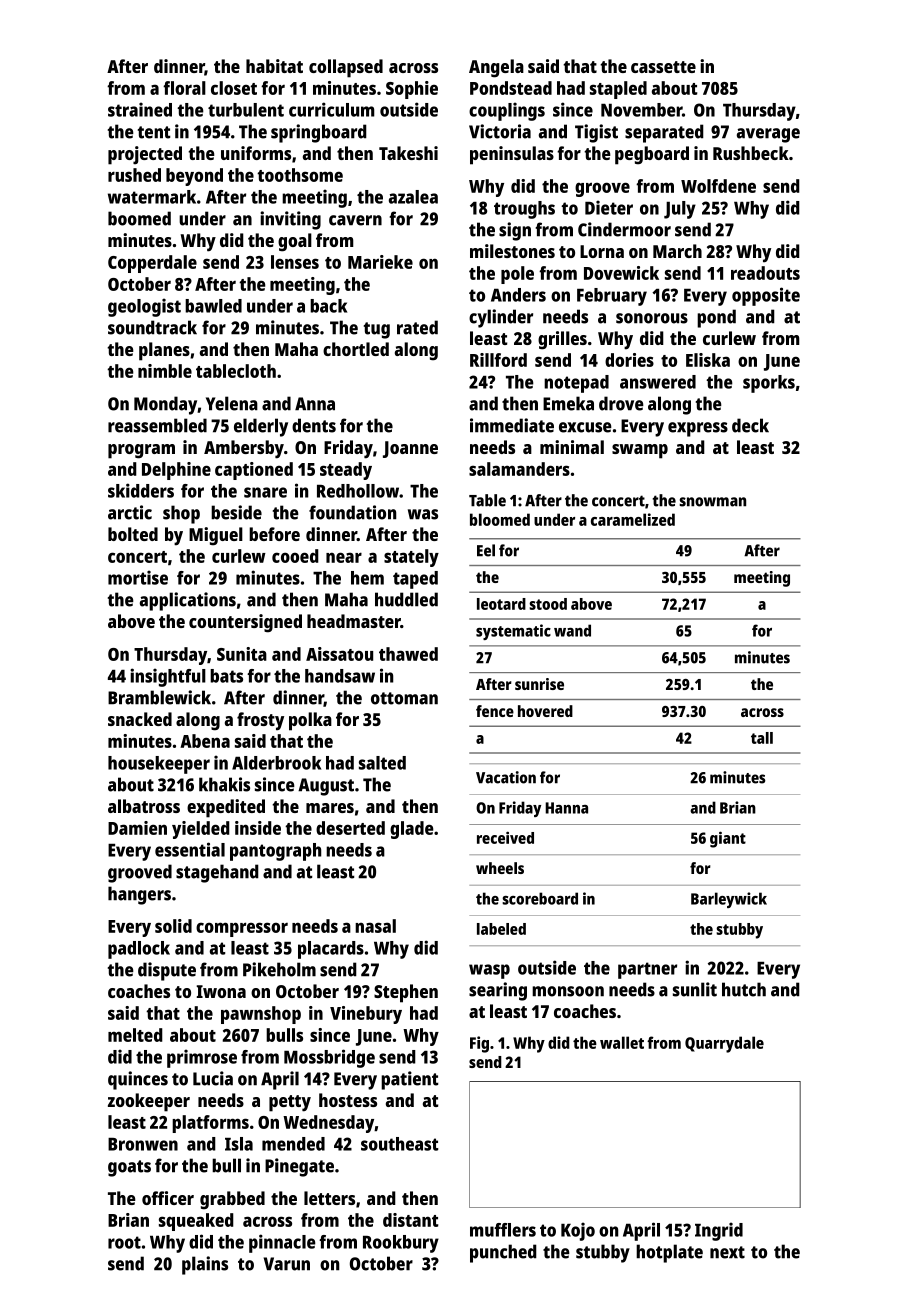 Image resolution: width=908 pixels, height=1316 pixels. I want to click on average, so click(768, 135).
